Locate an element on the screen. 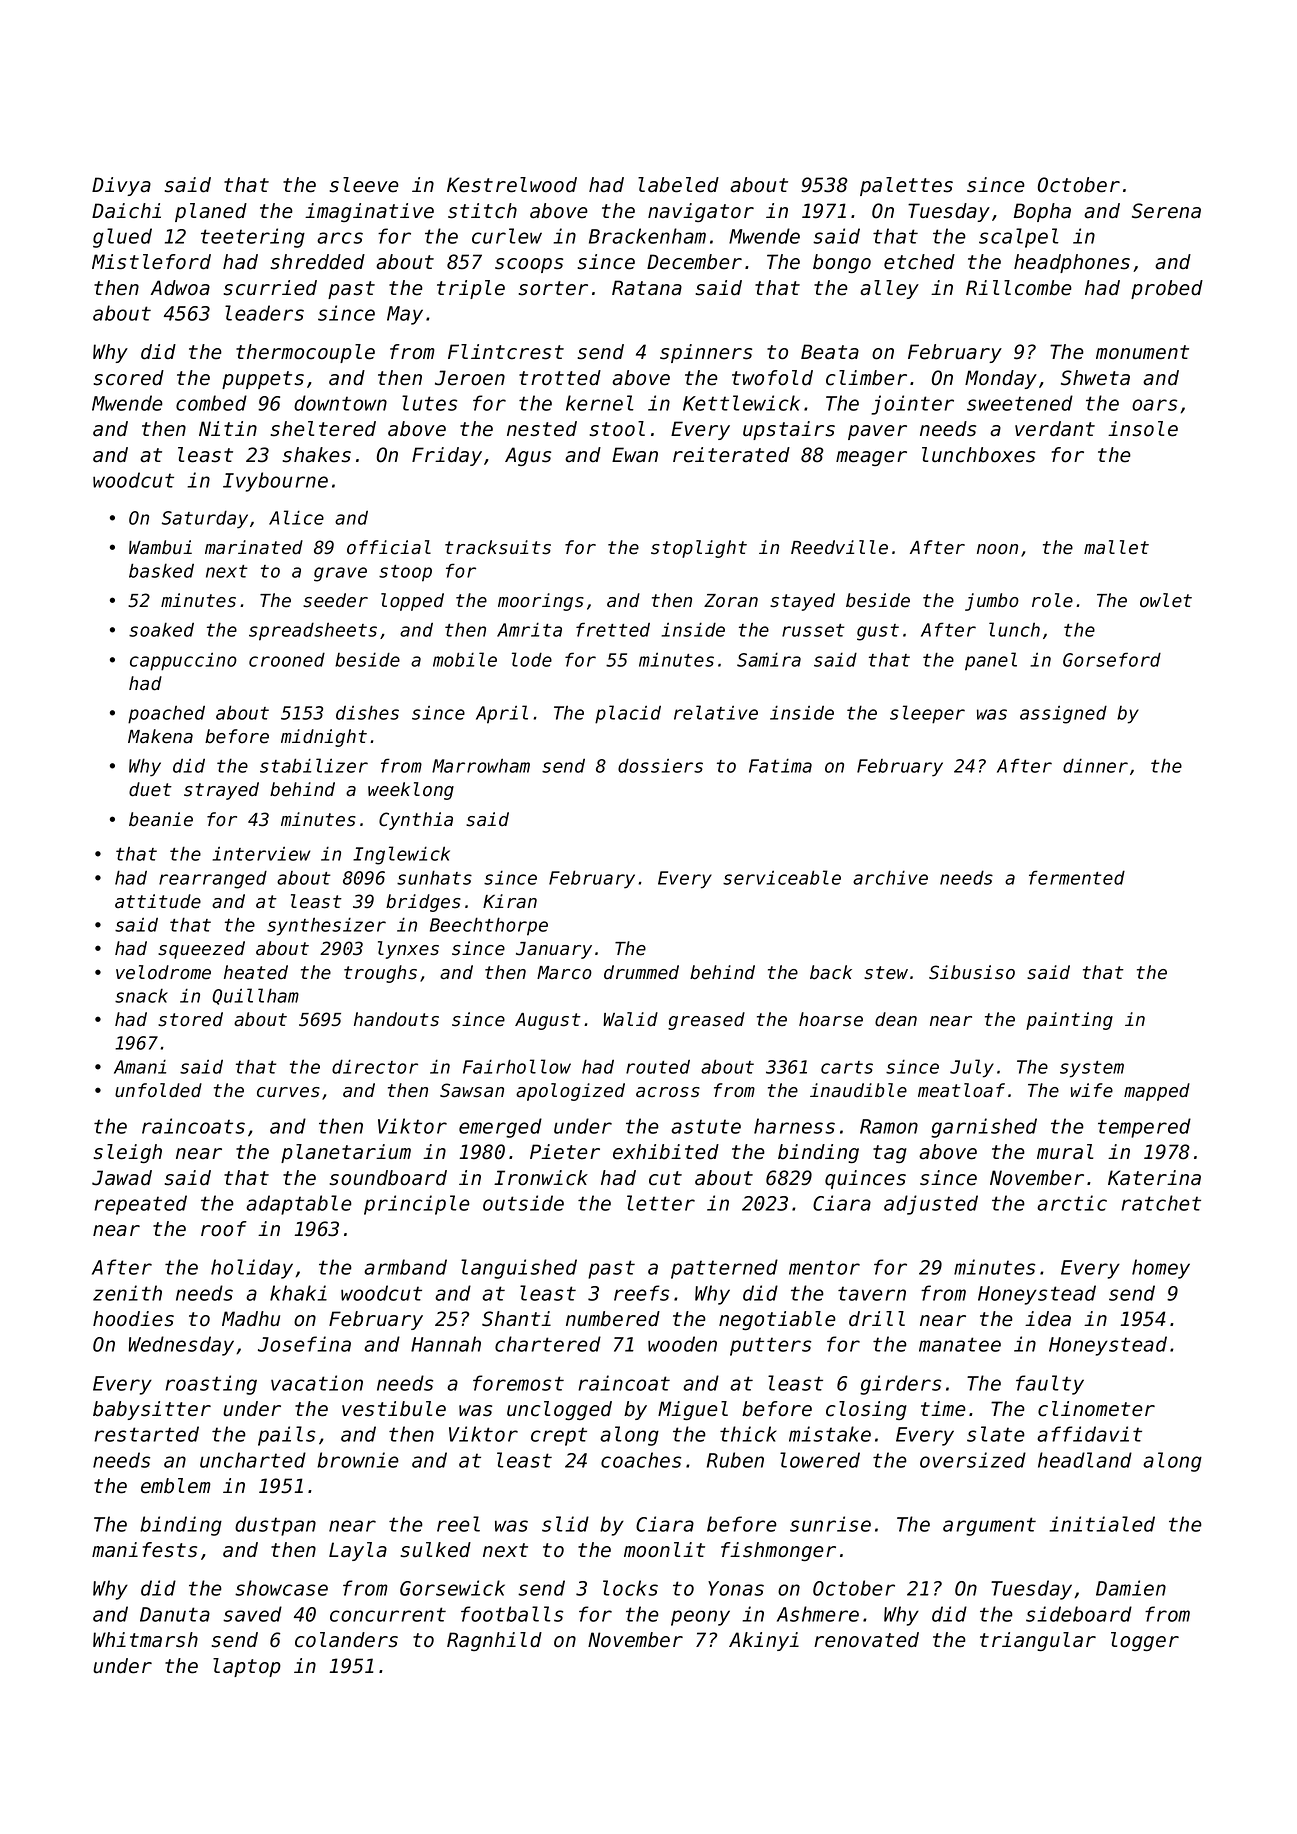 This screenshot has height=1834, width=1297. Serena is located at coordinates (1166, 211).
